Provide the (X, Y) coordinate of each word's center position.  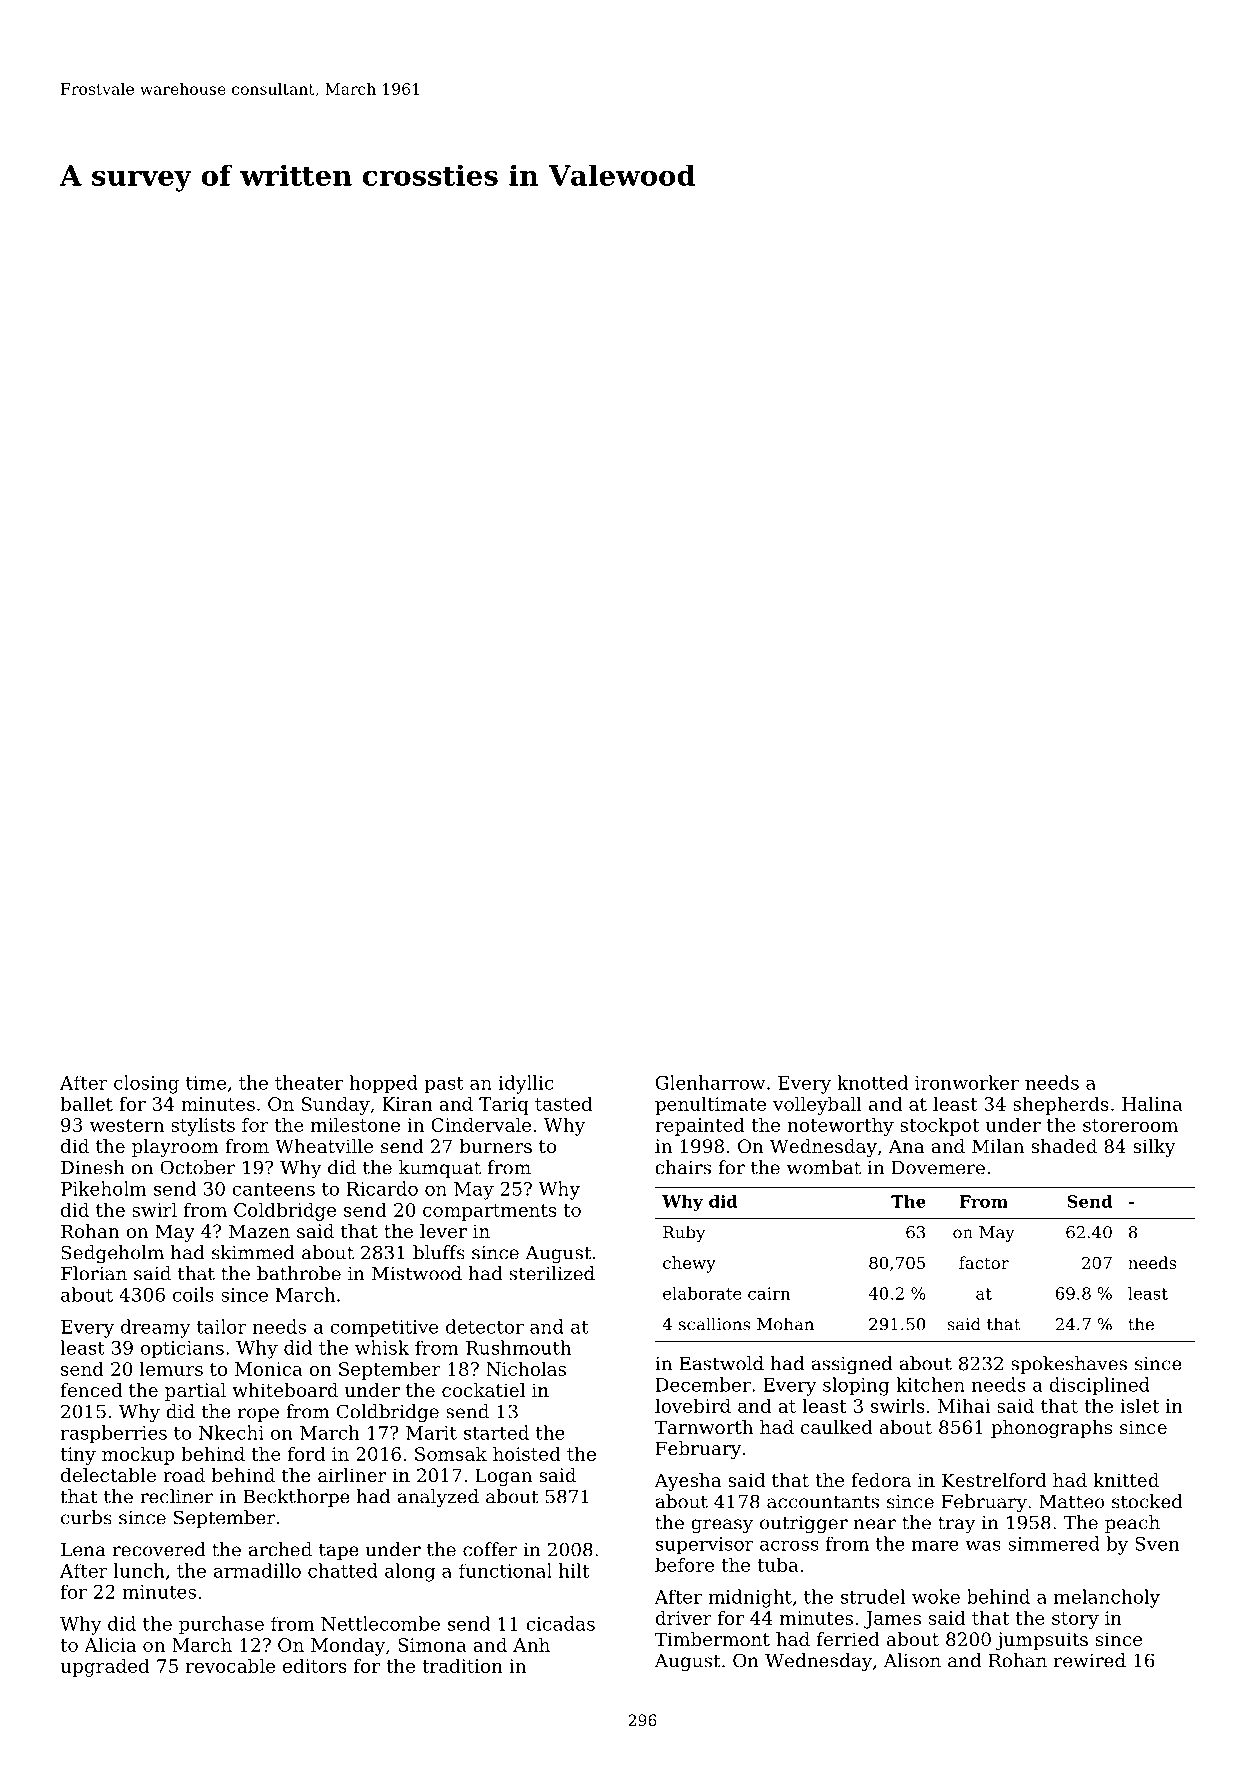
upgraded (104, 1667)
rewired (1090, 1660)
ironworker (967, 1082)
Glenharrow (711, 1082)
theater (309, 1082)
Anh (531, 1644)
